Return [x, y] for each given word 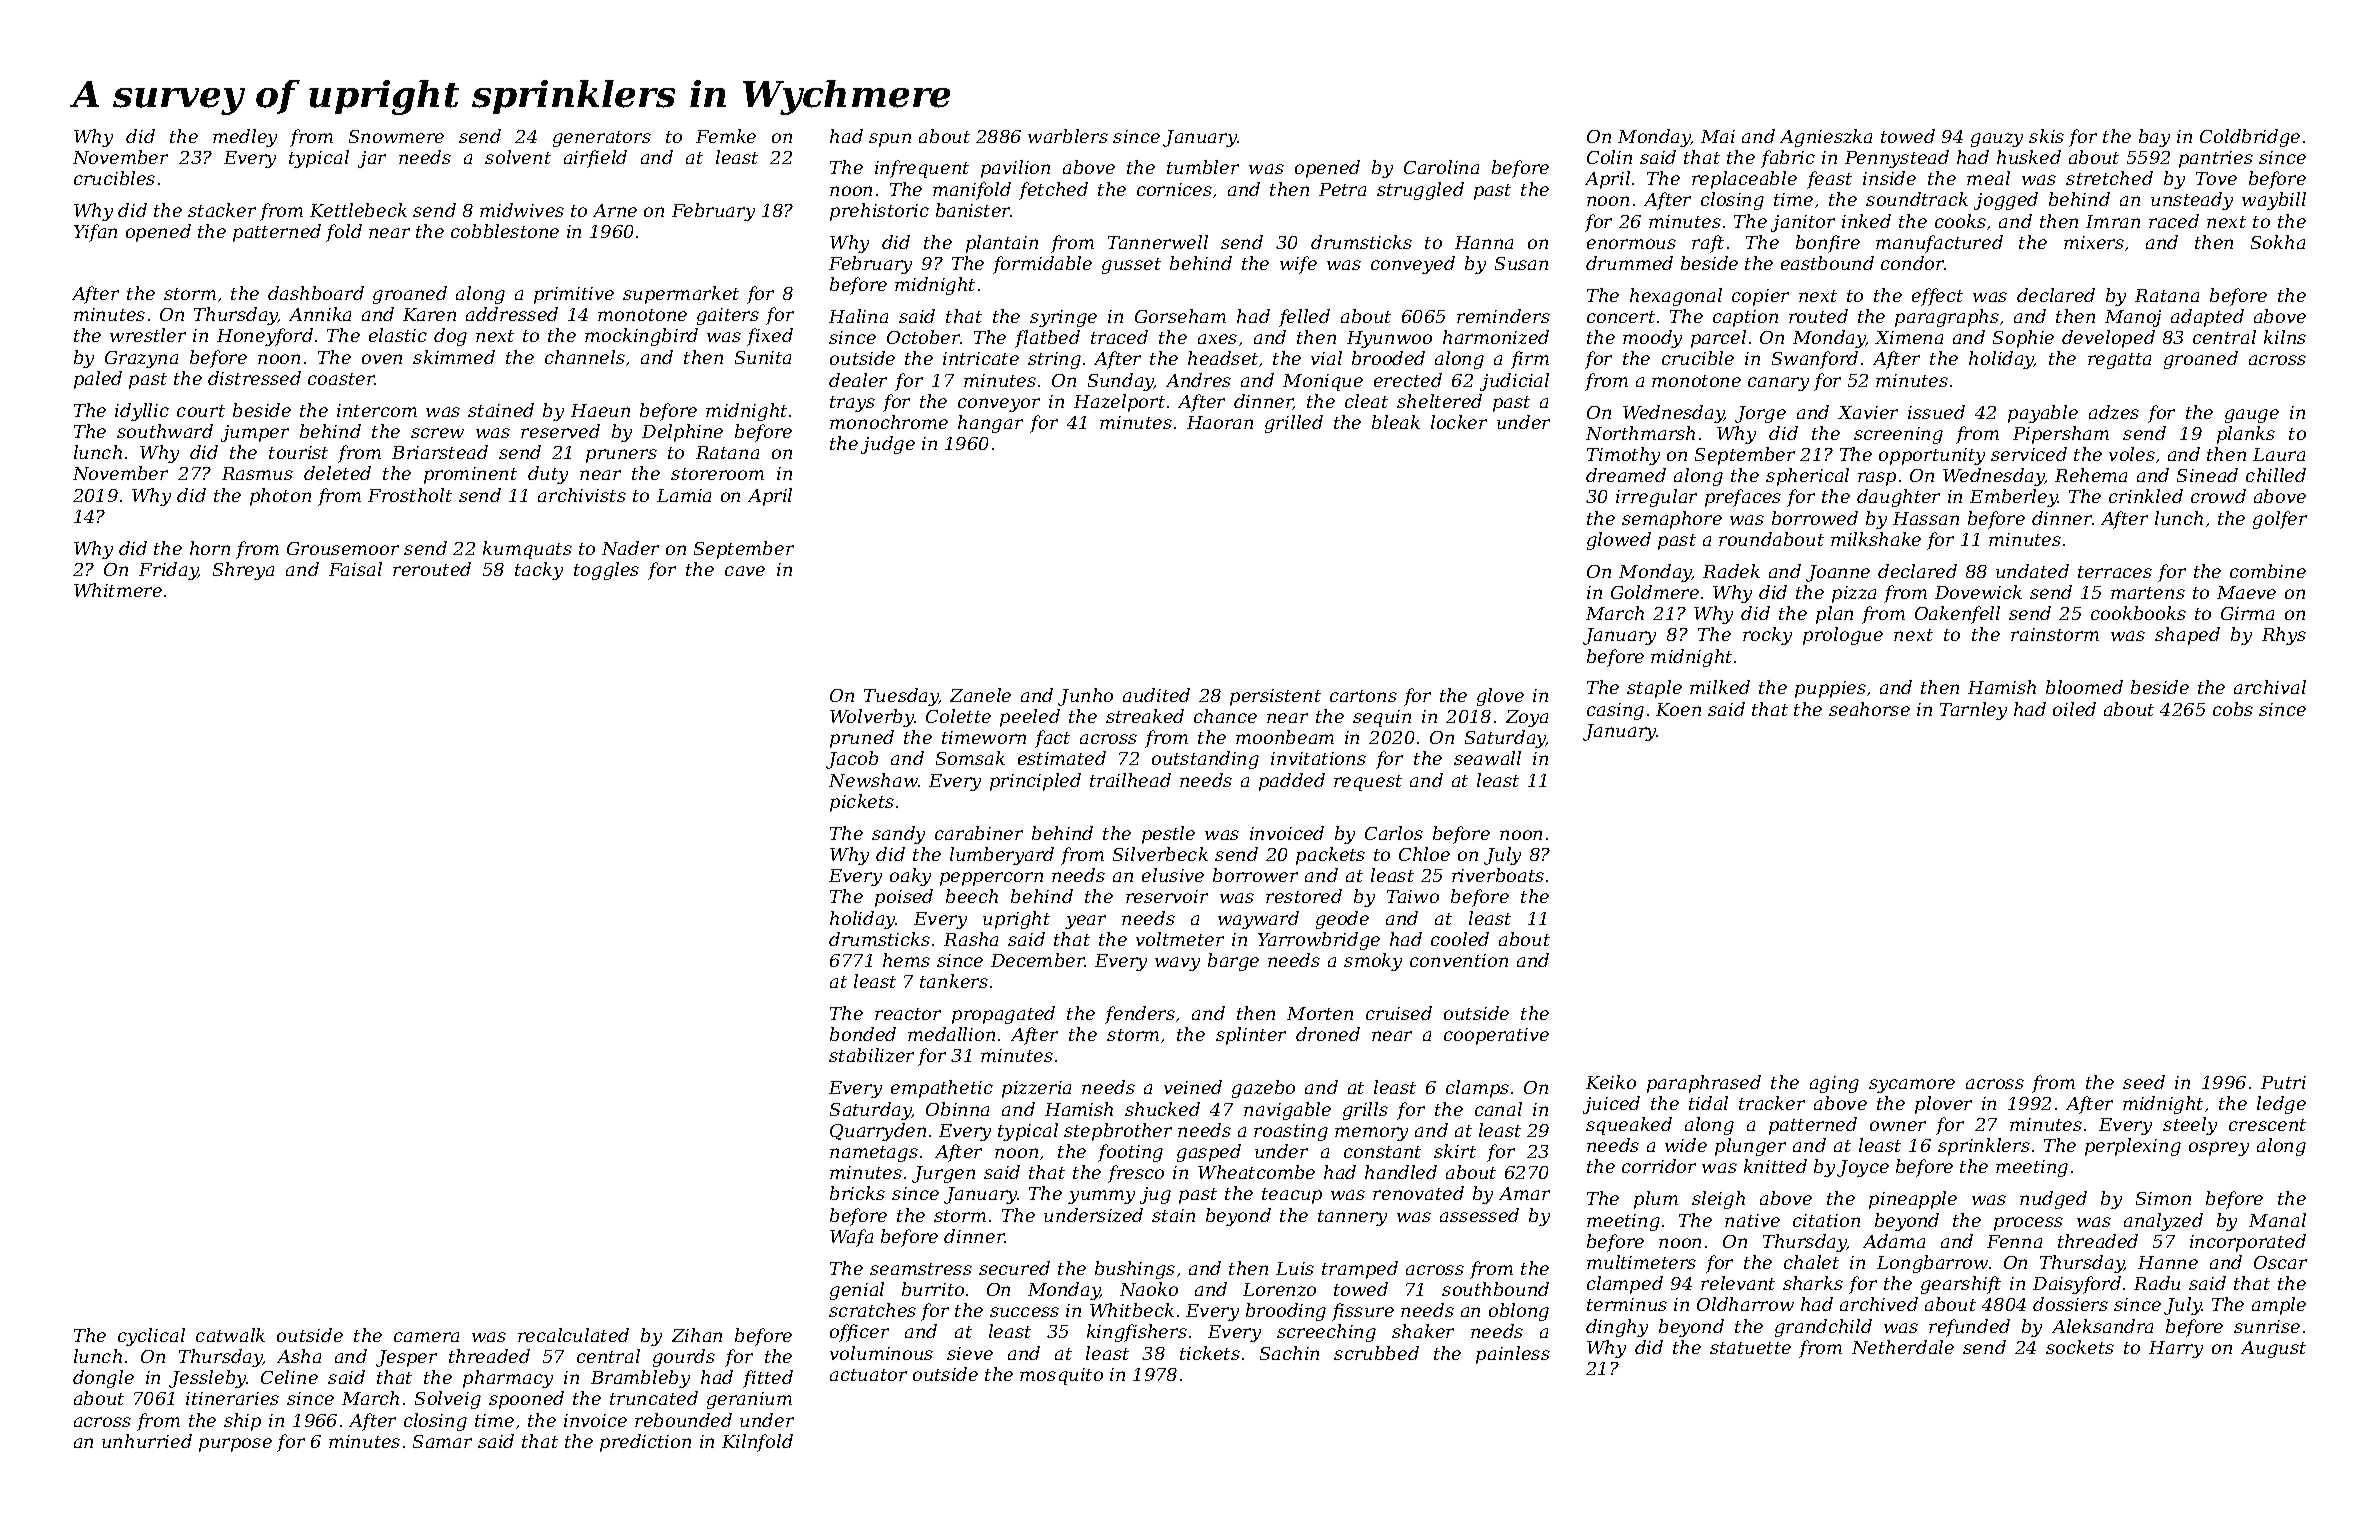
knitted [1775, 1166]
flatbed [1047, 339]
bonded [863, 1034]
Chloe [1424, 854]
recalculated [573, 1335]
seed [2144, 1082]
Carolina [1441, 167]
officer [859, 1333]
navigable [1287, 1111]
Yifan [95, 233]
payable [2043, 414]
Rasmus [257, 473]
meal [1988, 178]
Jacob [852, 760]
